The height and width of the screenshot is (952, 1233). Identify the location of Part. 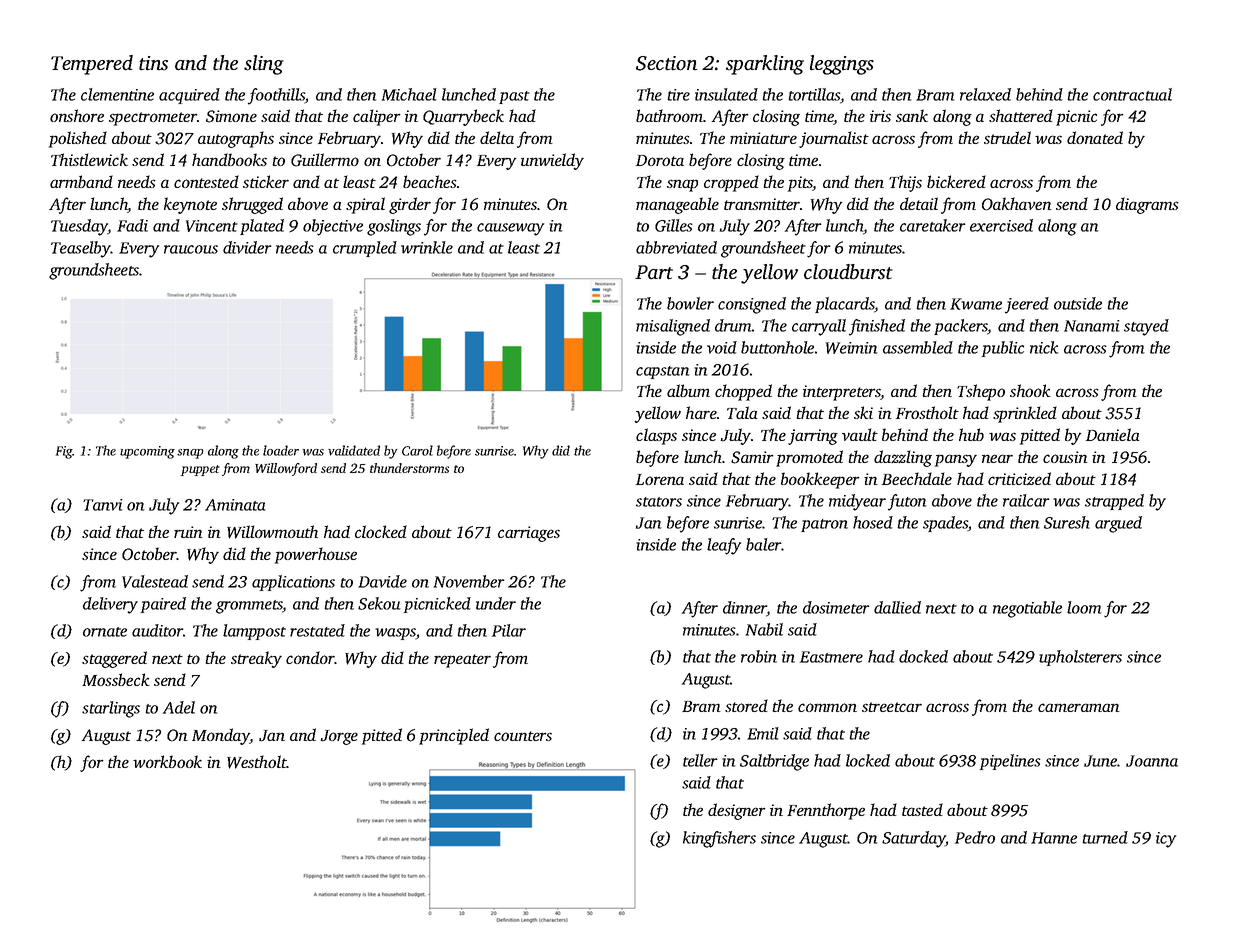
(654, 272).
